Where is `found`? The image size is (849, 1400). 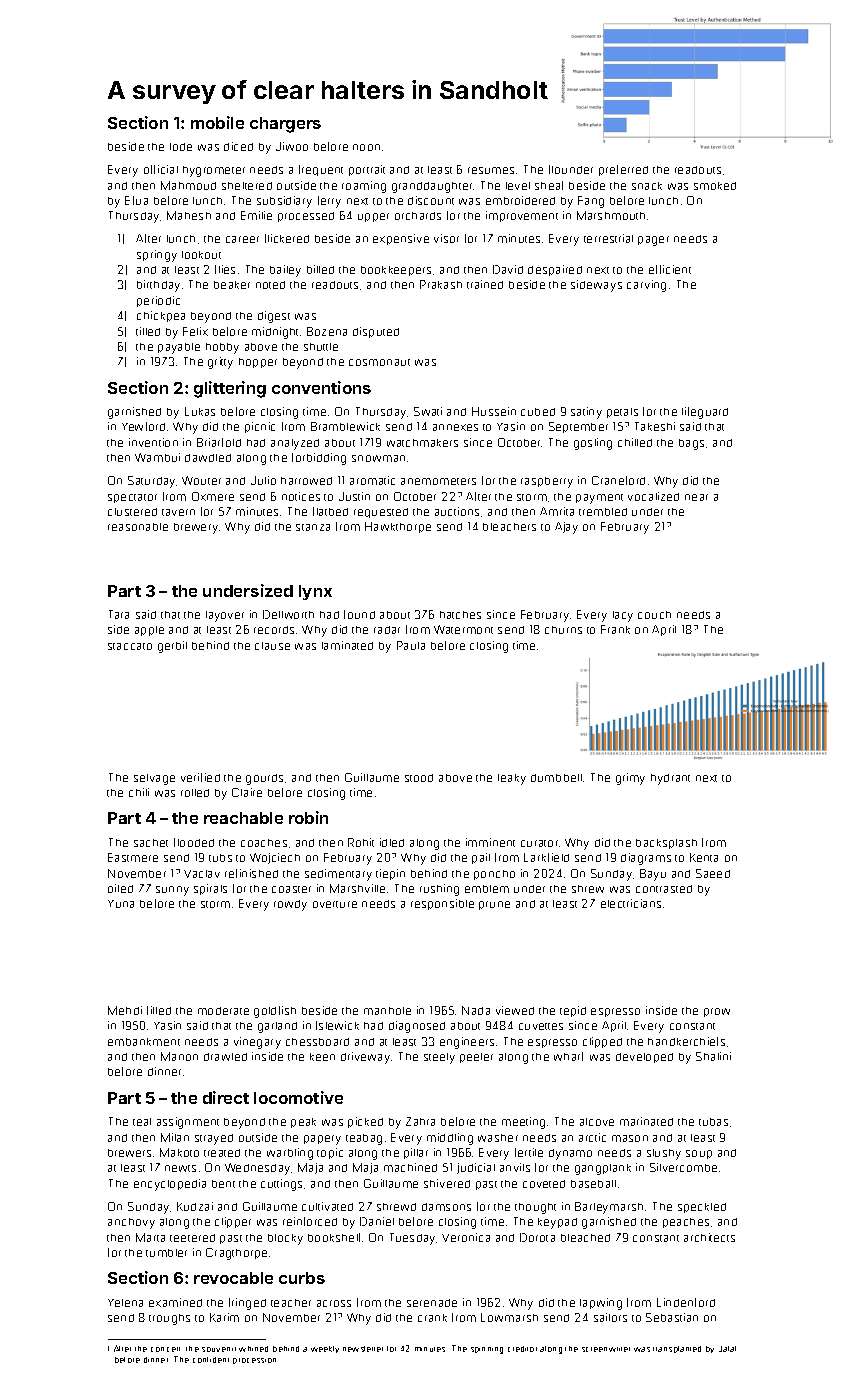
found is located at coordinates (359, 614).
